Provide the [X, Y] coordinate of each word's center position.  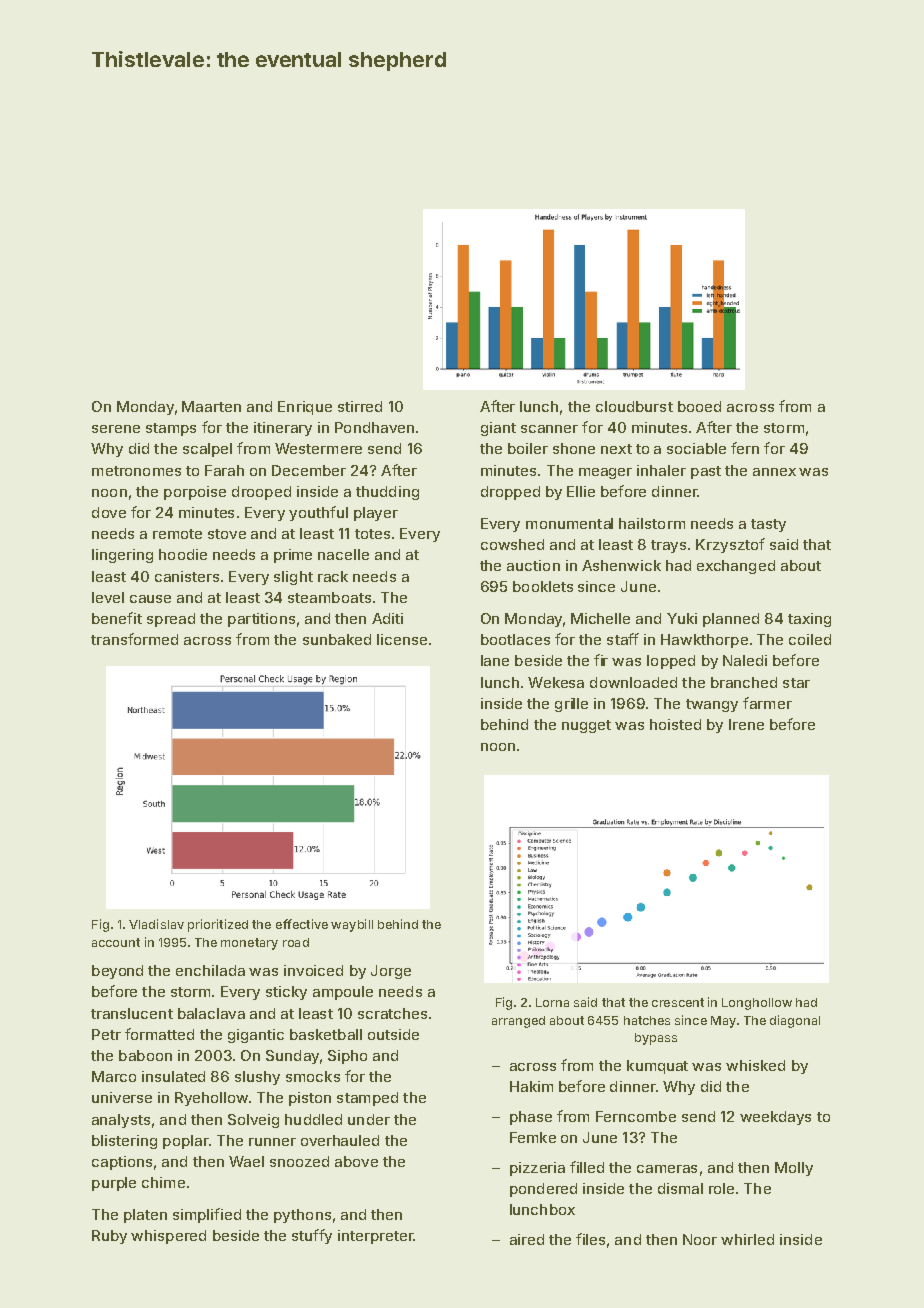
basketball [326, 1034]
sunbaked [337, 639]
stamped [367, 1099]
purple [114, 1184]
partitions [261, 620]
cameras [667, 1169]
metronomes [136, 471]
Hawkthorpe [704, 641]
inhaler [661, 470]
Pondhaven [374, 427]
